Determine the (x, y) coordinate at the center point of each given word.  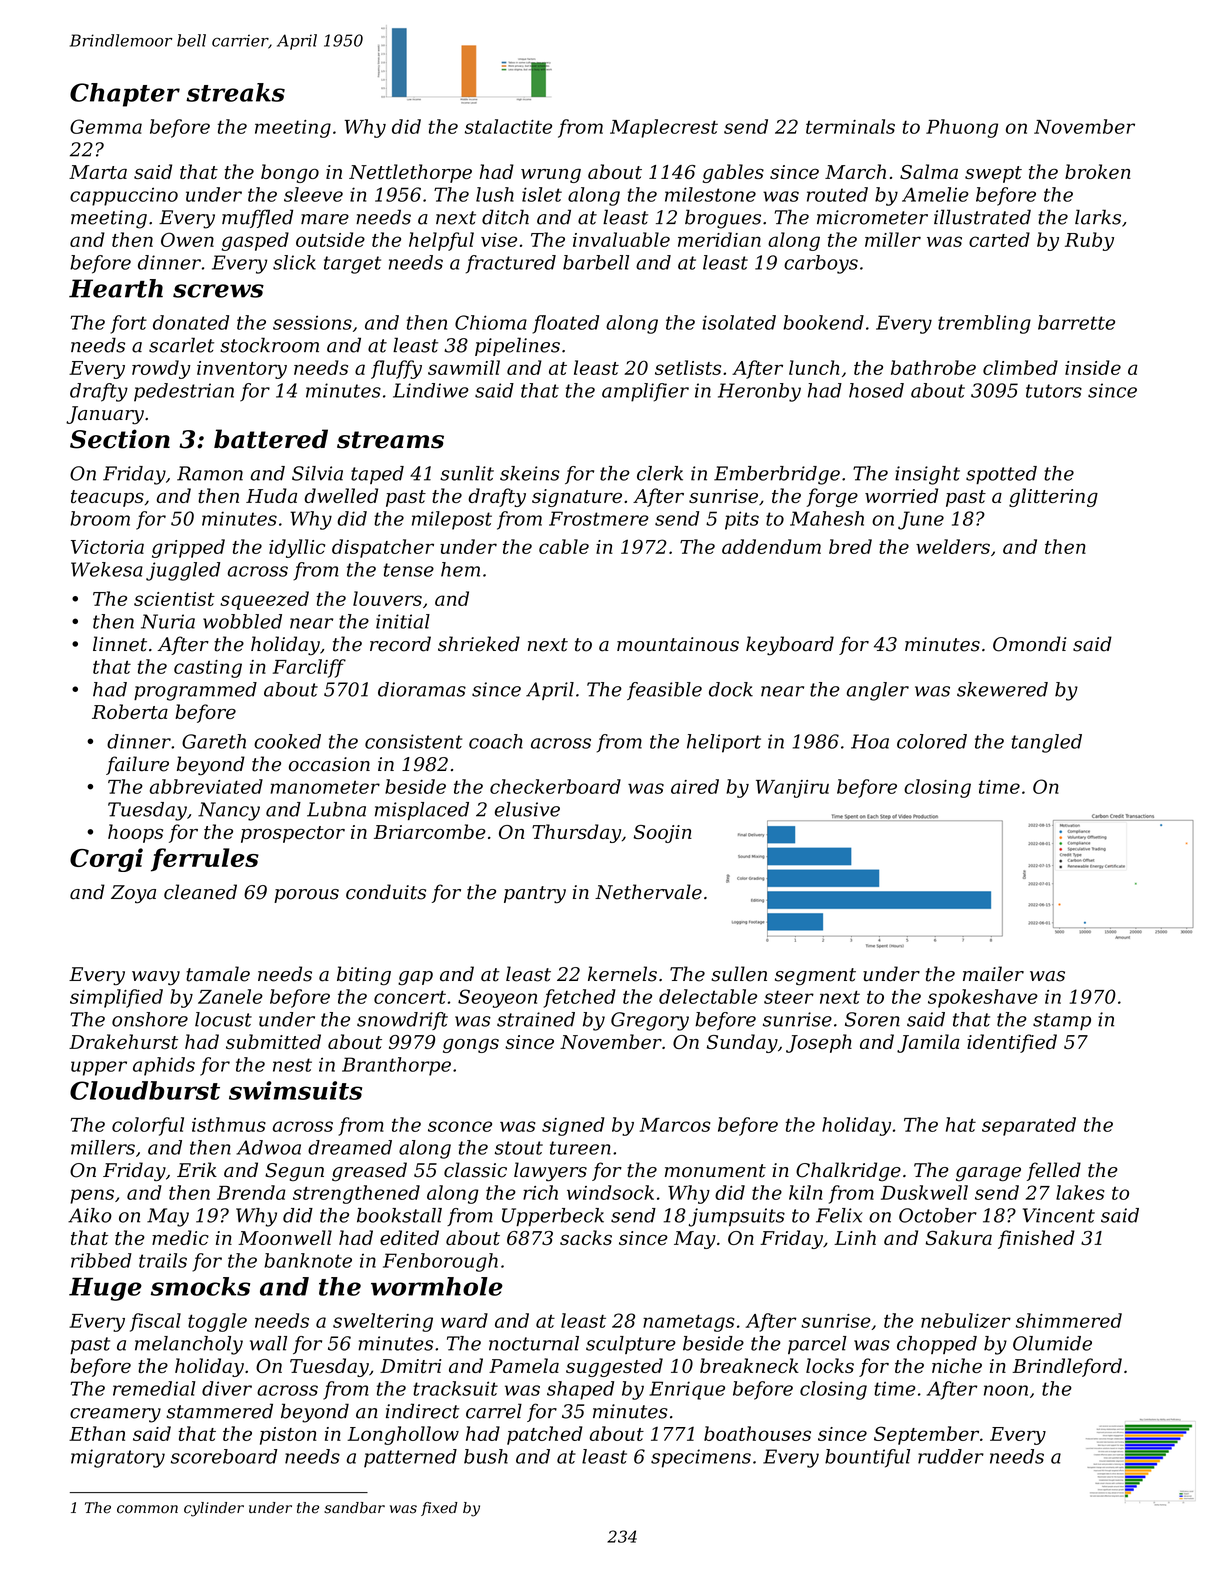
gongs (471, 1045)
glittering (1053, 497)
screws (218, 291)
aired (695, 786)
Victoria (107, 547)
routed (837, 194)
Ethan (97, 1433)
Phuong (962, 128)
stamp (1062, 1021)
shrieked (479, 644)
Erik (197, 1169)
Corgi (106, 860)
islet (542, 194)
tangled (1047, 743)
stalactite (508, 126)
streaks (235, 92)
